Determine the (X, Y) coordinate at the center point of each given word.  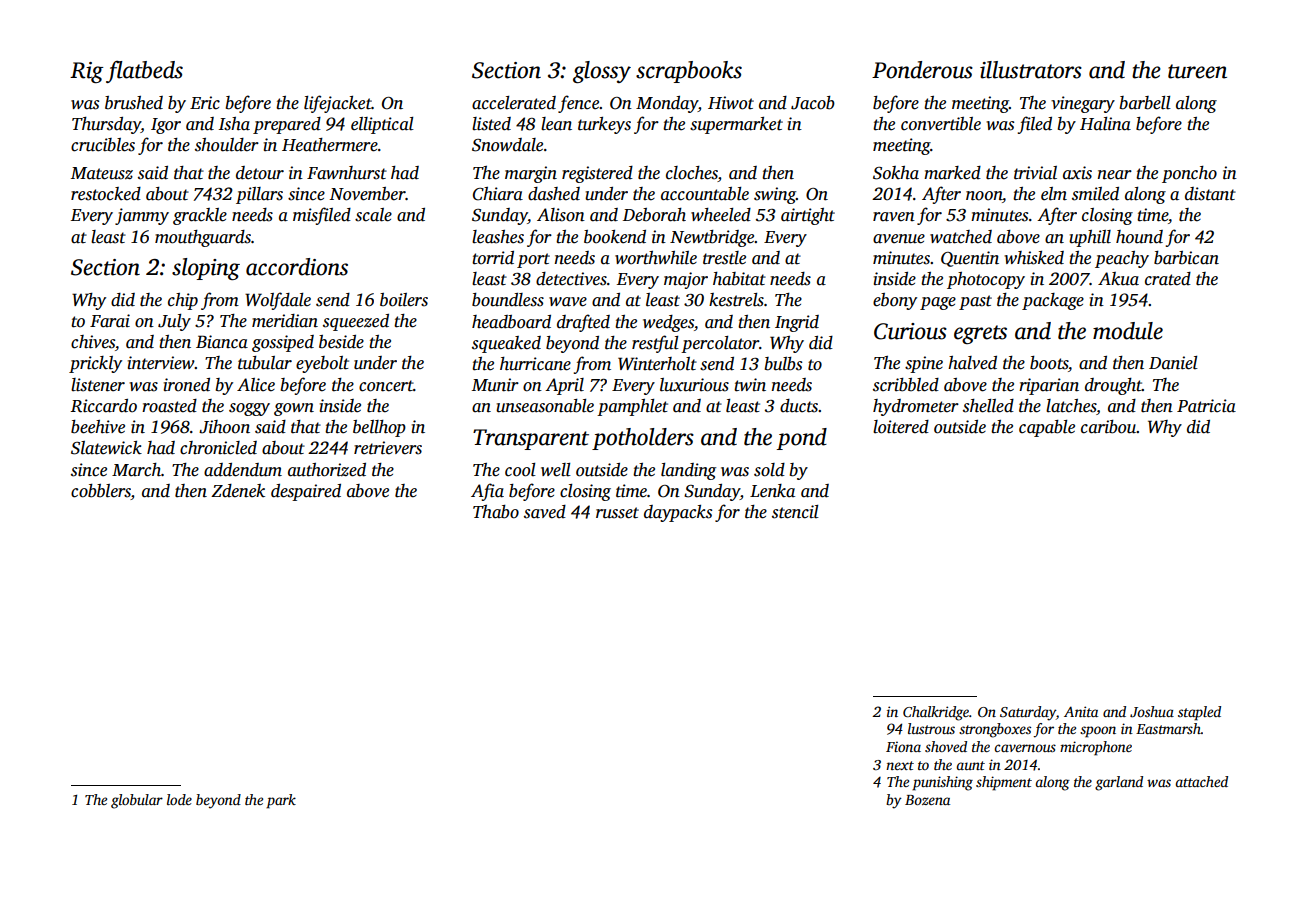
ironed (187, 385)
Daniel (1173, 363)
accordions (297, 267)
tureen (1197, 71)
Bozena (927, 800)
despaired (306, 492)
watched (961, 237)
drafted (583, 323)
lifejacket (338, 104)
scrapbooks (689, 72)
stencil (795, 512)
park (281, 801)
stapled (1199, 713)
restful (655, 344)
